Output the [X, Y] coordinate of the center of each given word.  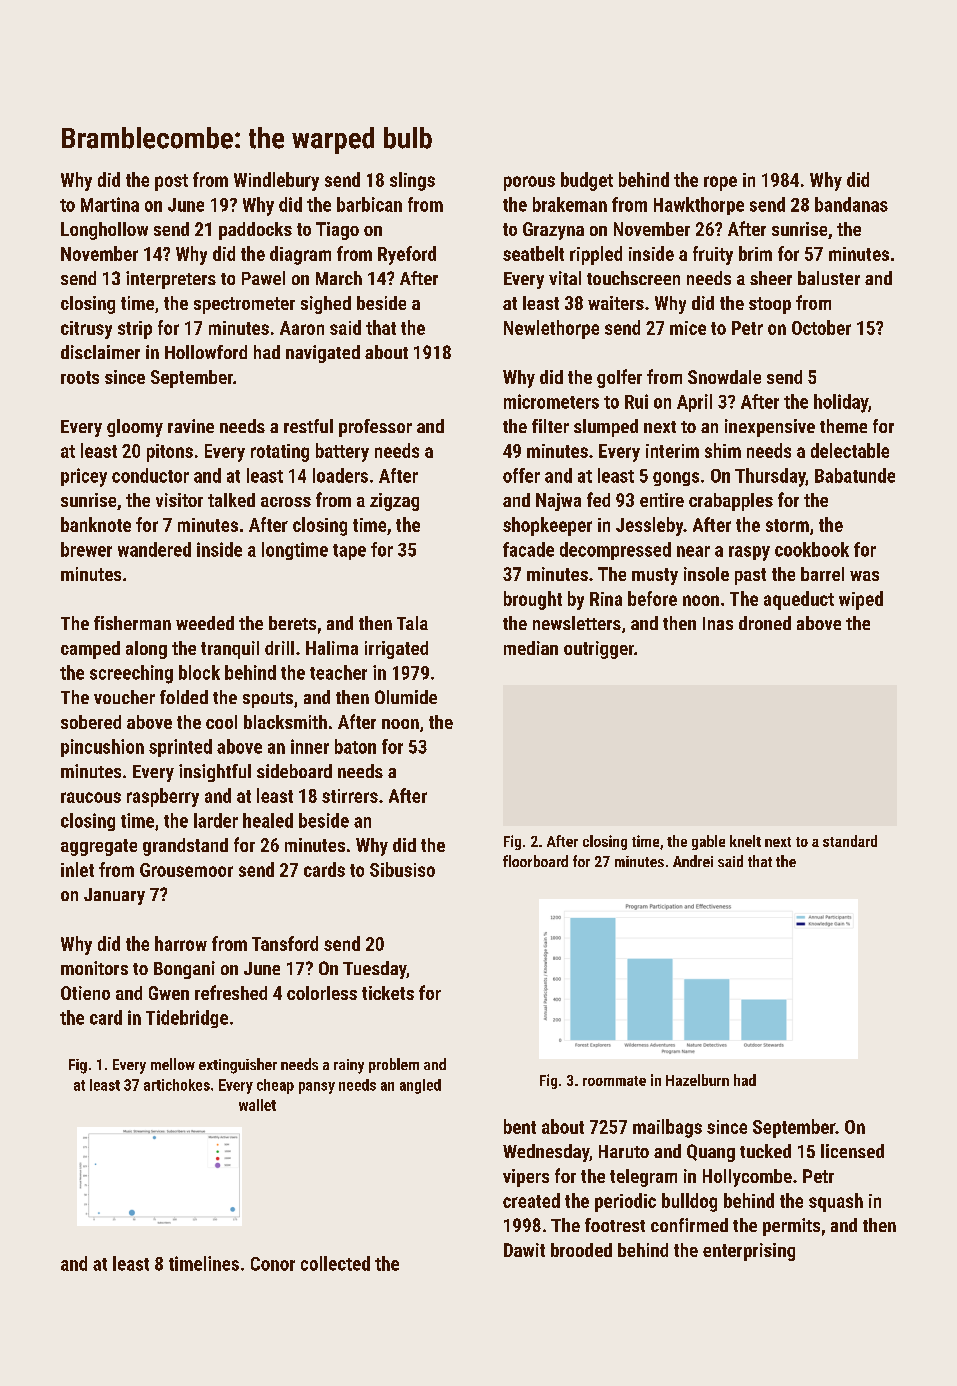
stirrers [350, 796]
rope [720, 183]
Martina [110, 204]
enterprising [749, 1252]
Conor [273, 1264]
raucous [91, 797]
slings [412, 181]
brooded [581, 1250]
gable [708, 842]
